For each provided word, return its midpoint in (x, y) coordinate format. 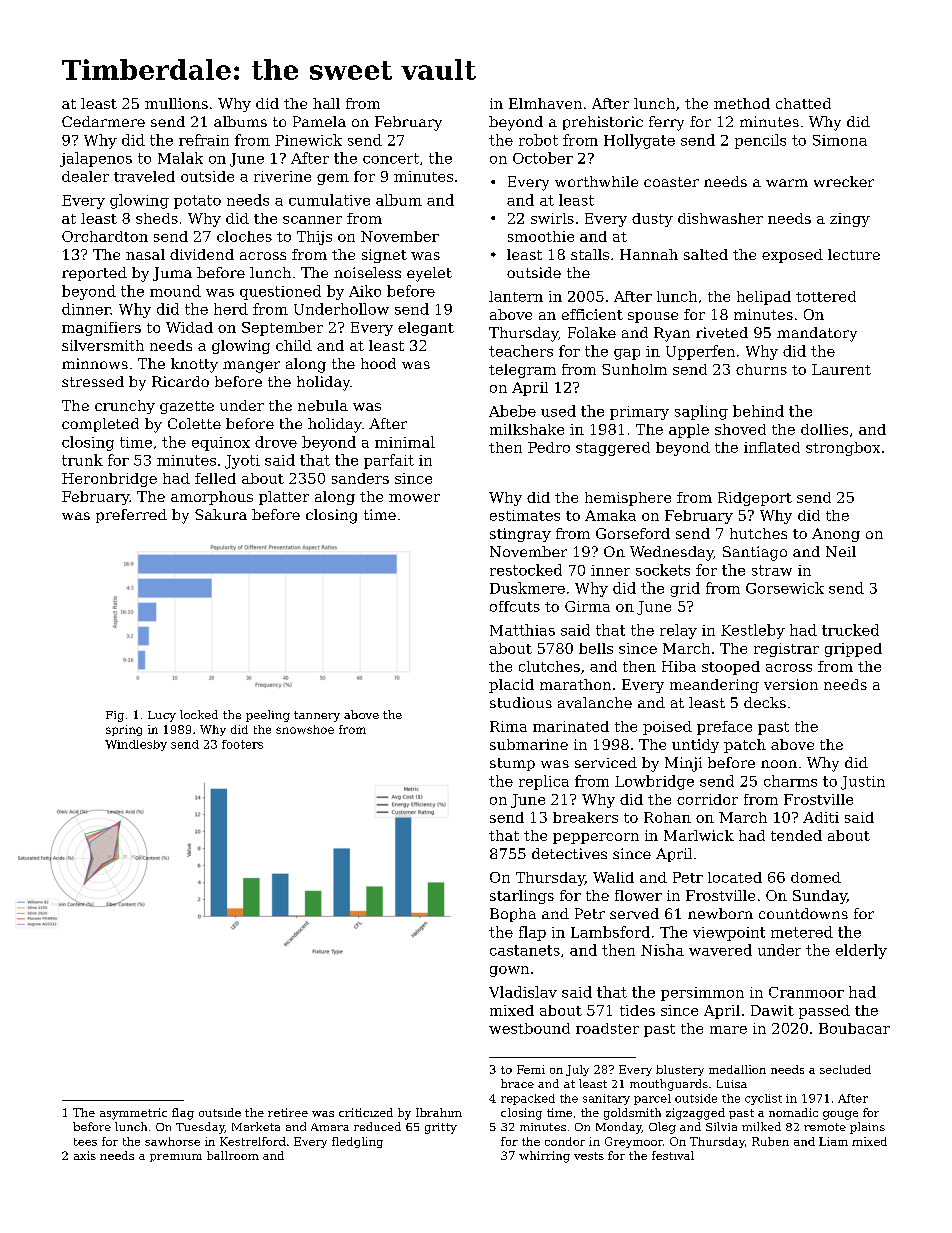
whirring (544, 1157)
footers (242, 744)
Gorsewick (785, 588)
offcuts (515, 606)
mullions (176, 103)
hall (326, 103)
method (742, 103)
